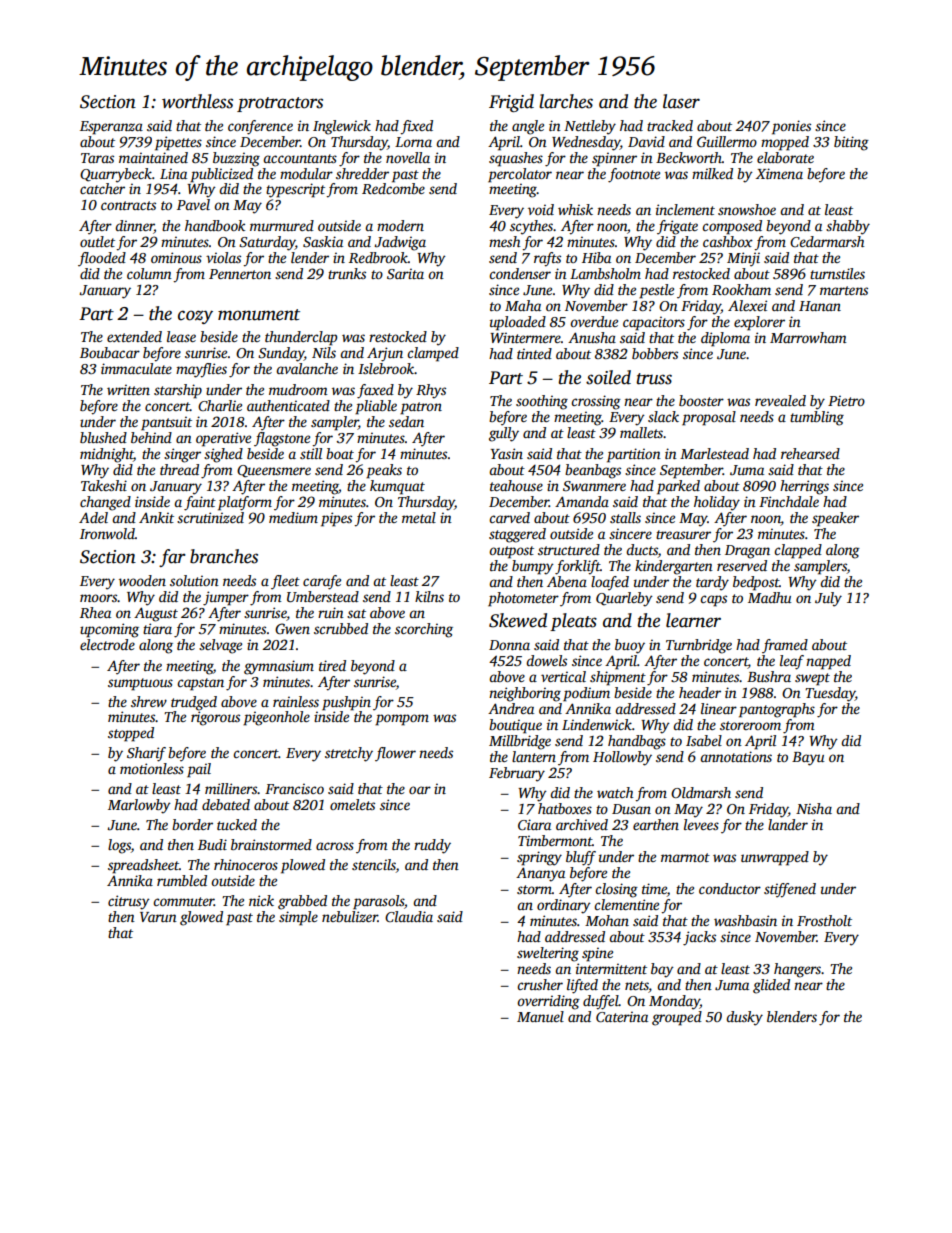 This document has height=1233, width=952. What do you see at coordinates (596, 402) in the document?
I see `crossing` at bounding box center [596, 402].
